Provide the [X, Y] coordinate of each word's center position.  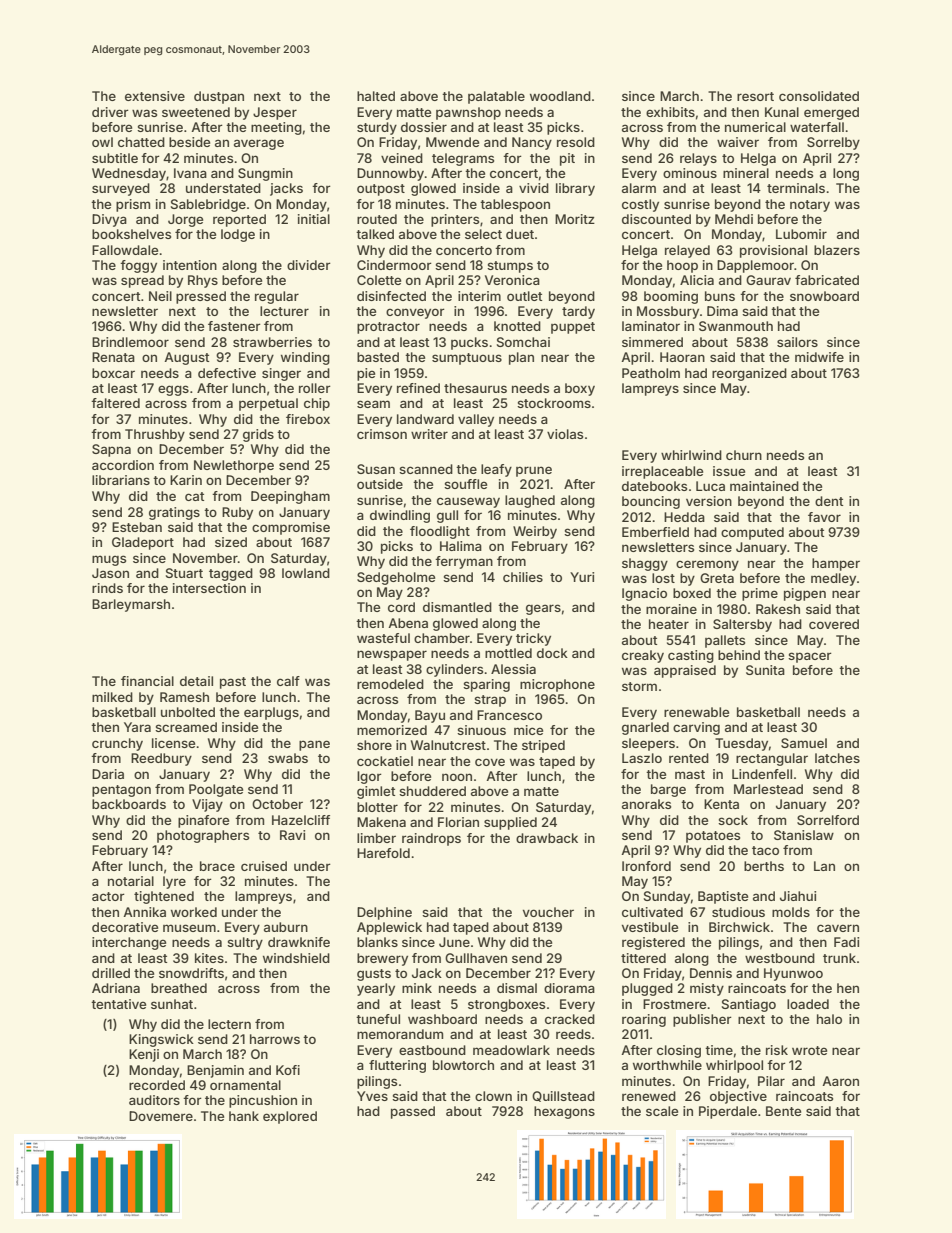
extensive [155, 96]
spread [142, 281]
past [233, 683]
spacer [810, 657]
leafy [496, 470]
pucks [469, 343]
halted [376, 96]
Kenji [144, 1055]
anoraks [646, 804]
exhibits [670, 112]
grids [258, 435]
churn [744, 455]
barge [668, 790]
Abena [408, 623]
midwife [819, 357]
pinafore [203, 821]
